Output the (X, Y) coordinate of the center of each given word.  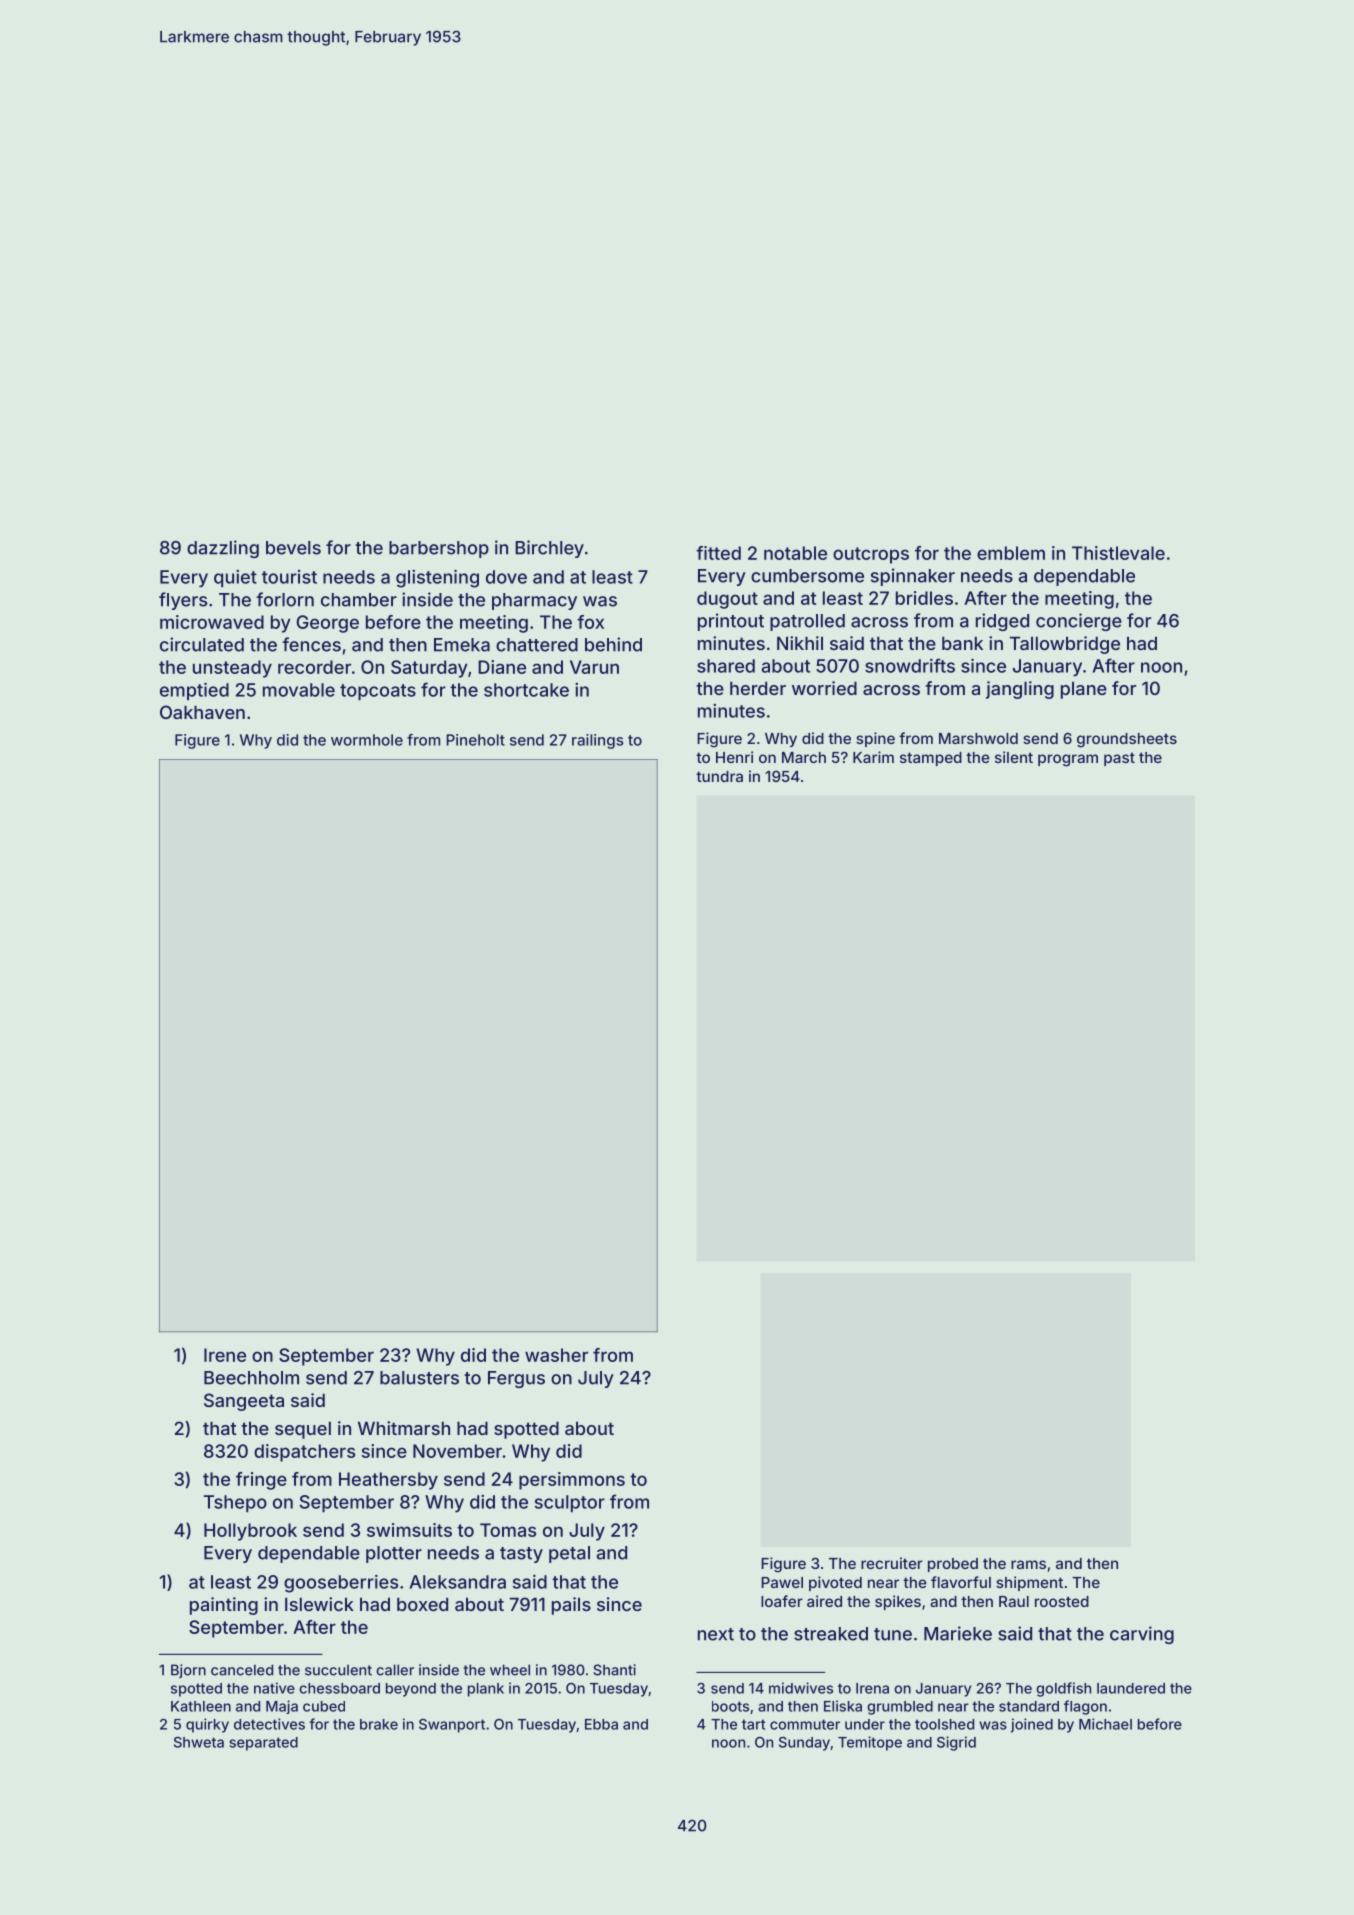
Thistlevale (1118, 553)
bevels (293, 548)
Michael (1105, 1724)
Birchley (549, 549)
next (716, 1634)
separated (263, 1744)
